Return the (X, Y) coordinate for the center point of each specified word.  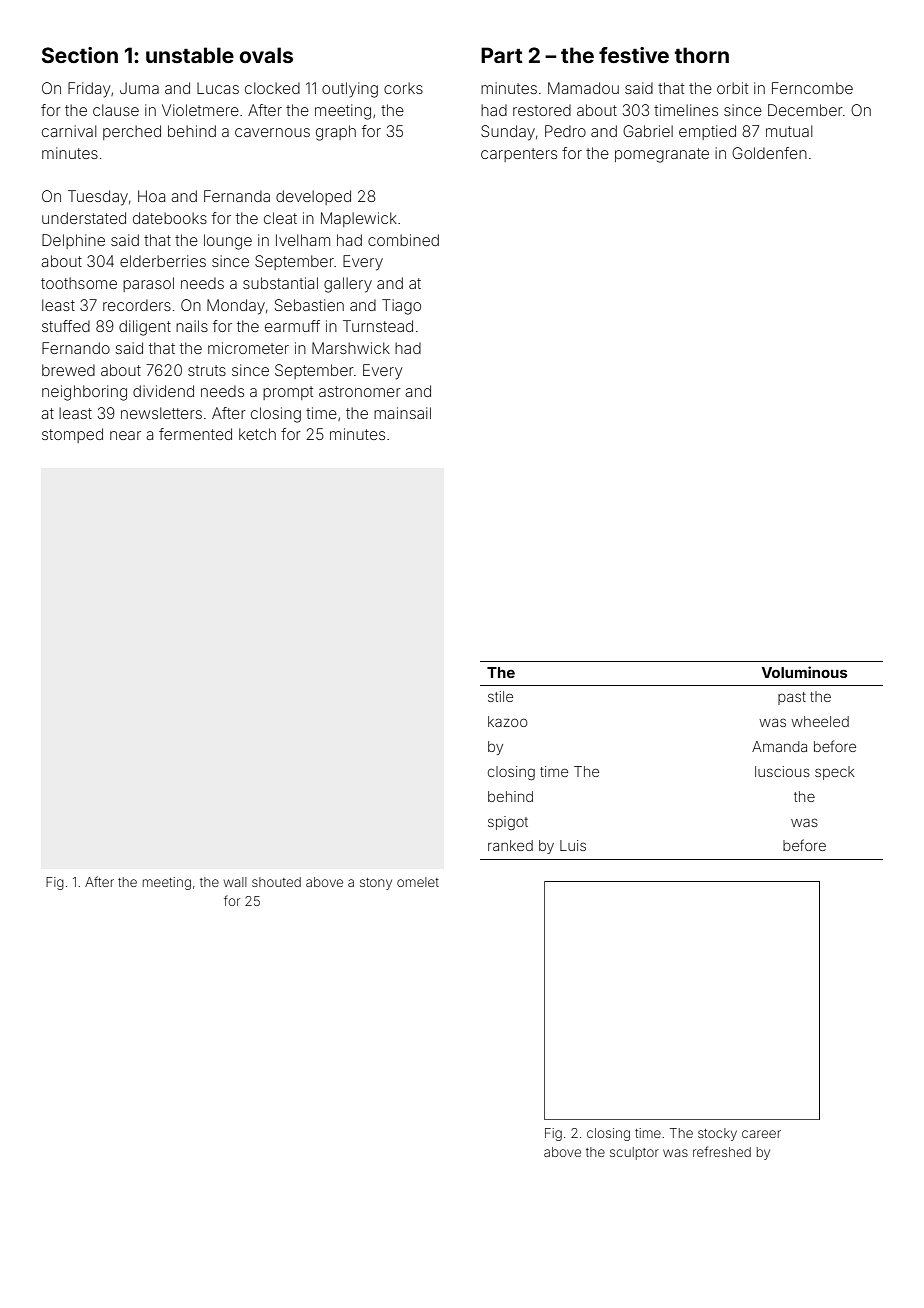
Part (502, 55)
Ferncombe (812, 88)
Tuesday (98, 198)
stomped (72, 435)
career (761, 1134)
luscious (782, 771)
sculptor (634, 1153)
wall (235, 882)
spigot (508, 823)
